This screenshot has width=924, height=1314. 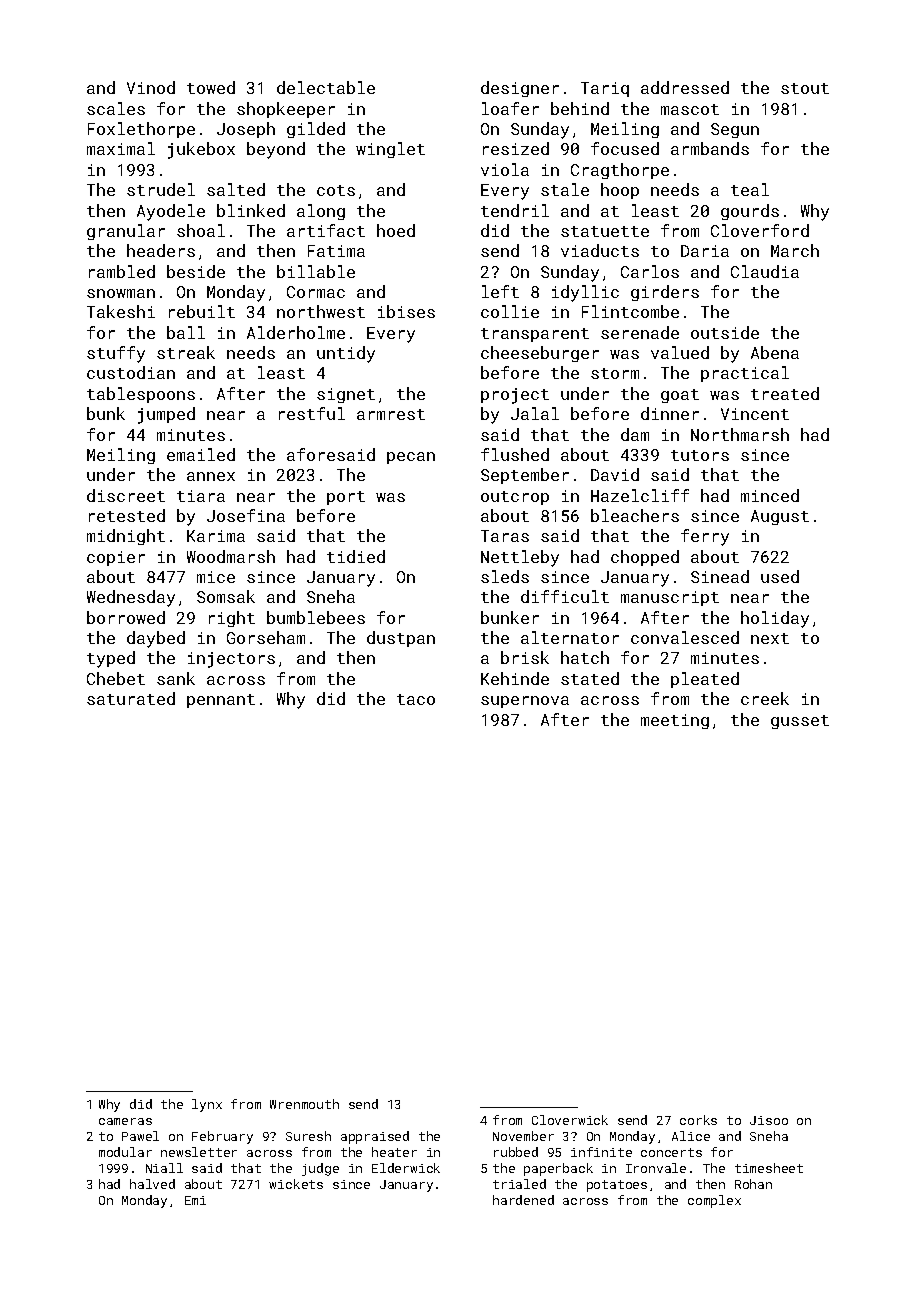 What do you see at coordinates (520, 89) in the screenshot?
I see `designer` at bounding box center [520, 89].
